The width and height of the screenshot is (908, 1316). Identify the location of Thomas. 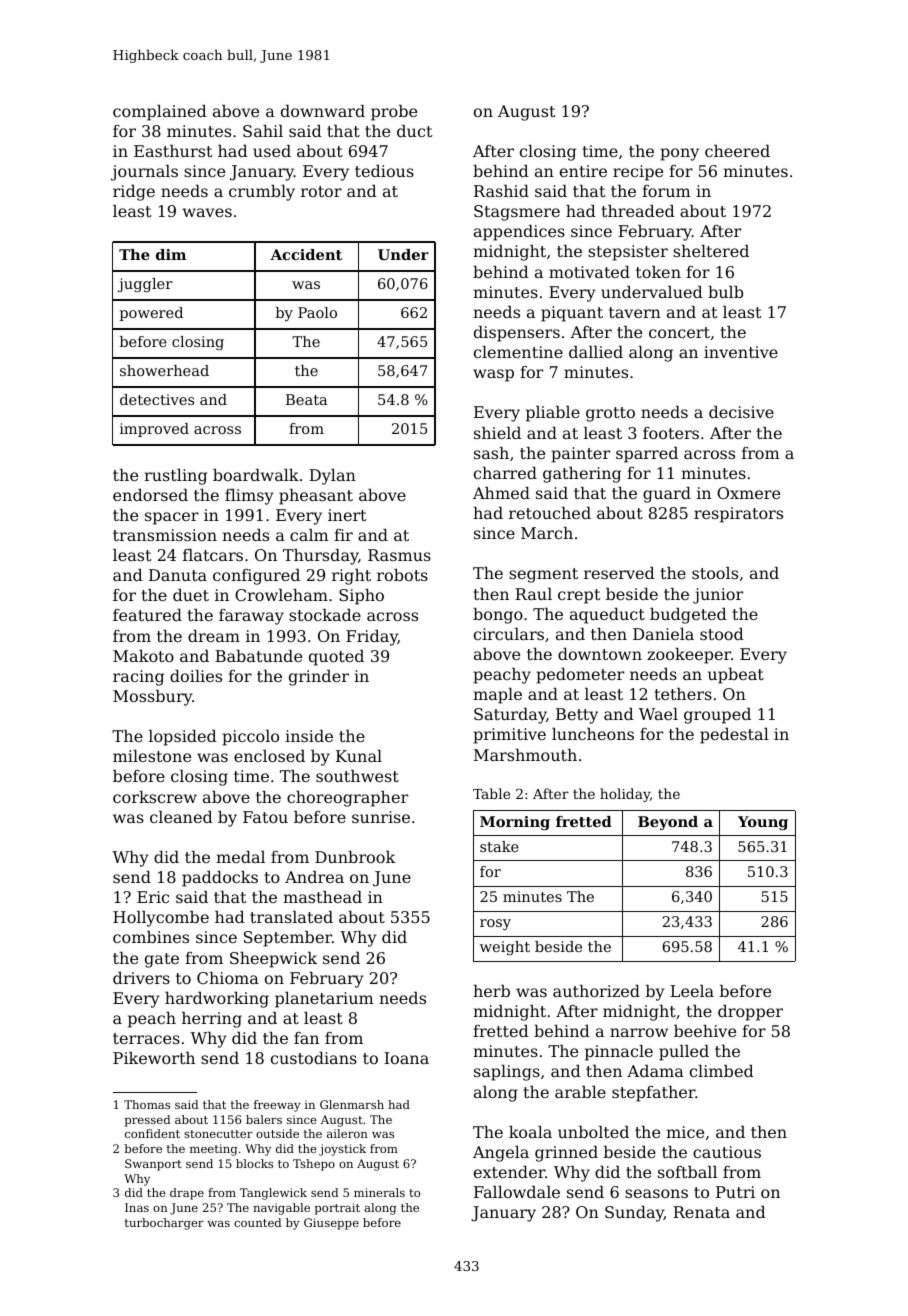
(147, 1104).
